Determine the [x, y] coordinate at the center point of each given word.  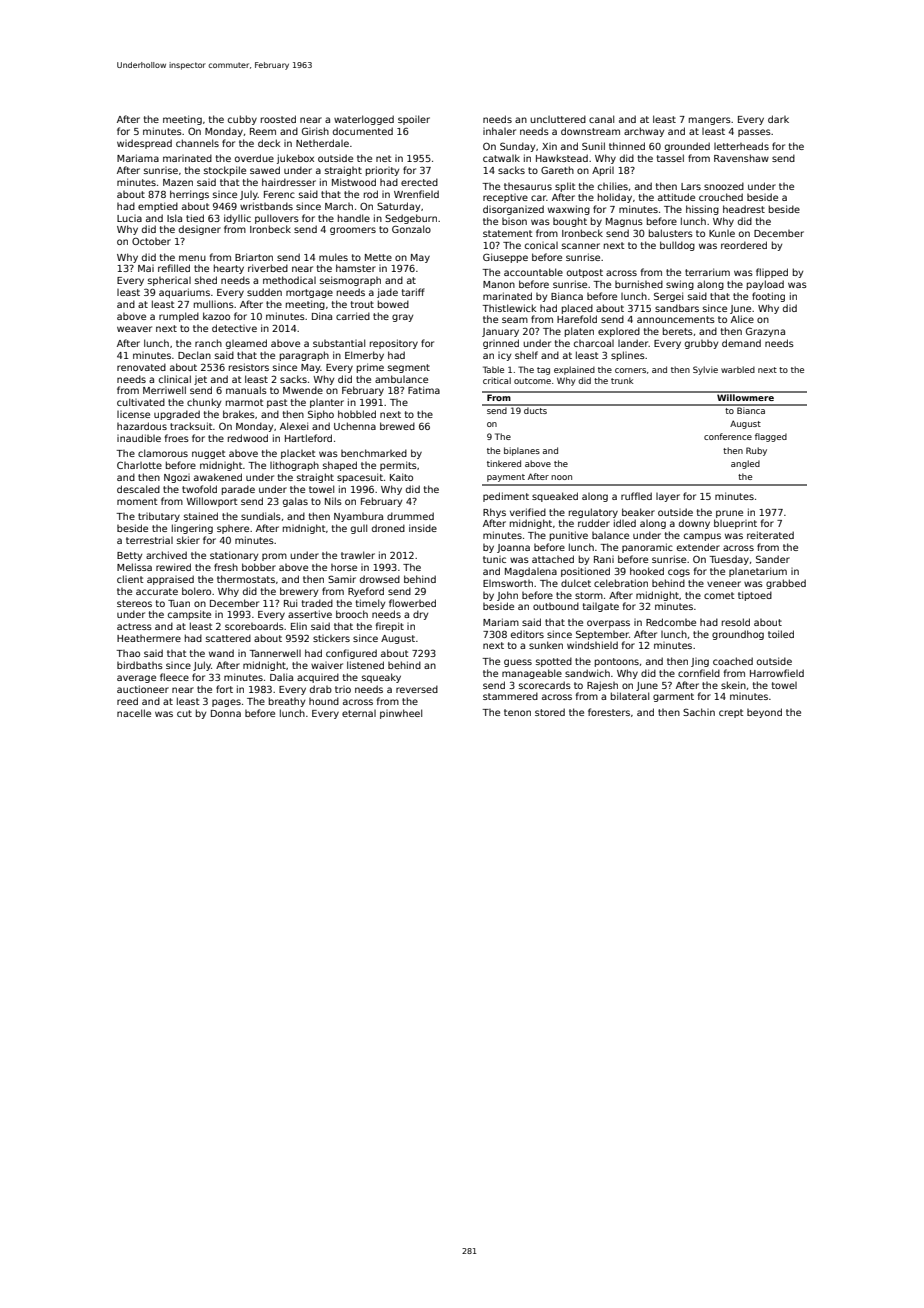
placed [577, 309]
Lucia [129, 218]
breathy [287, 702]
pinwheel [401, 714]
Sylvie [705, 370]
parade [238, 490]
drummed [410, 516]
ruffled [636, 496]
